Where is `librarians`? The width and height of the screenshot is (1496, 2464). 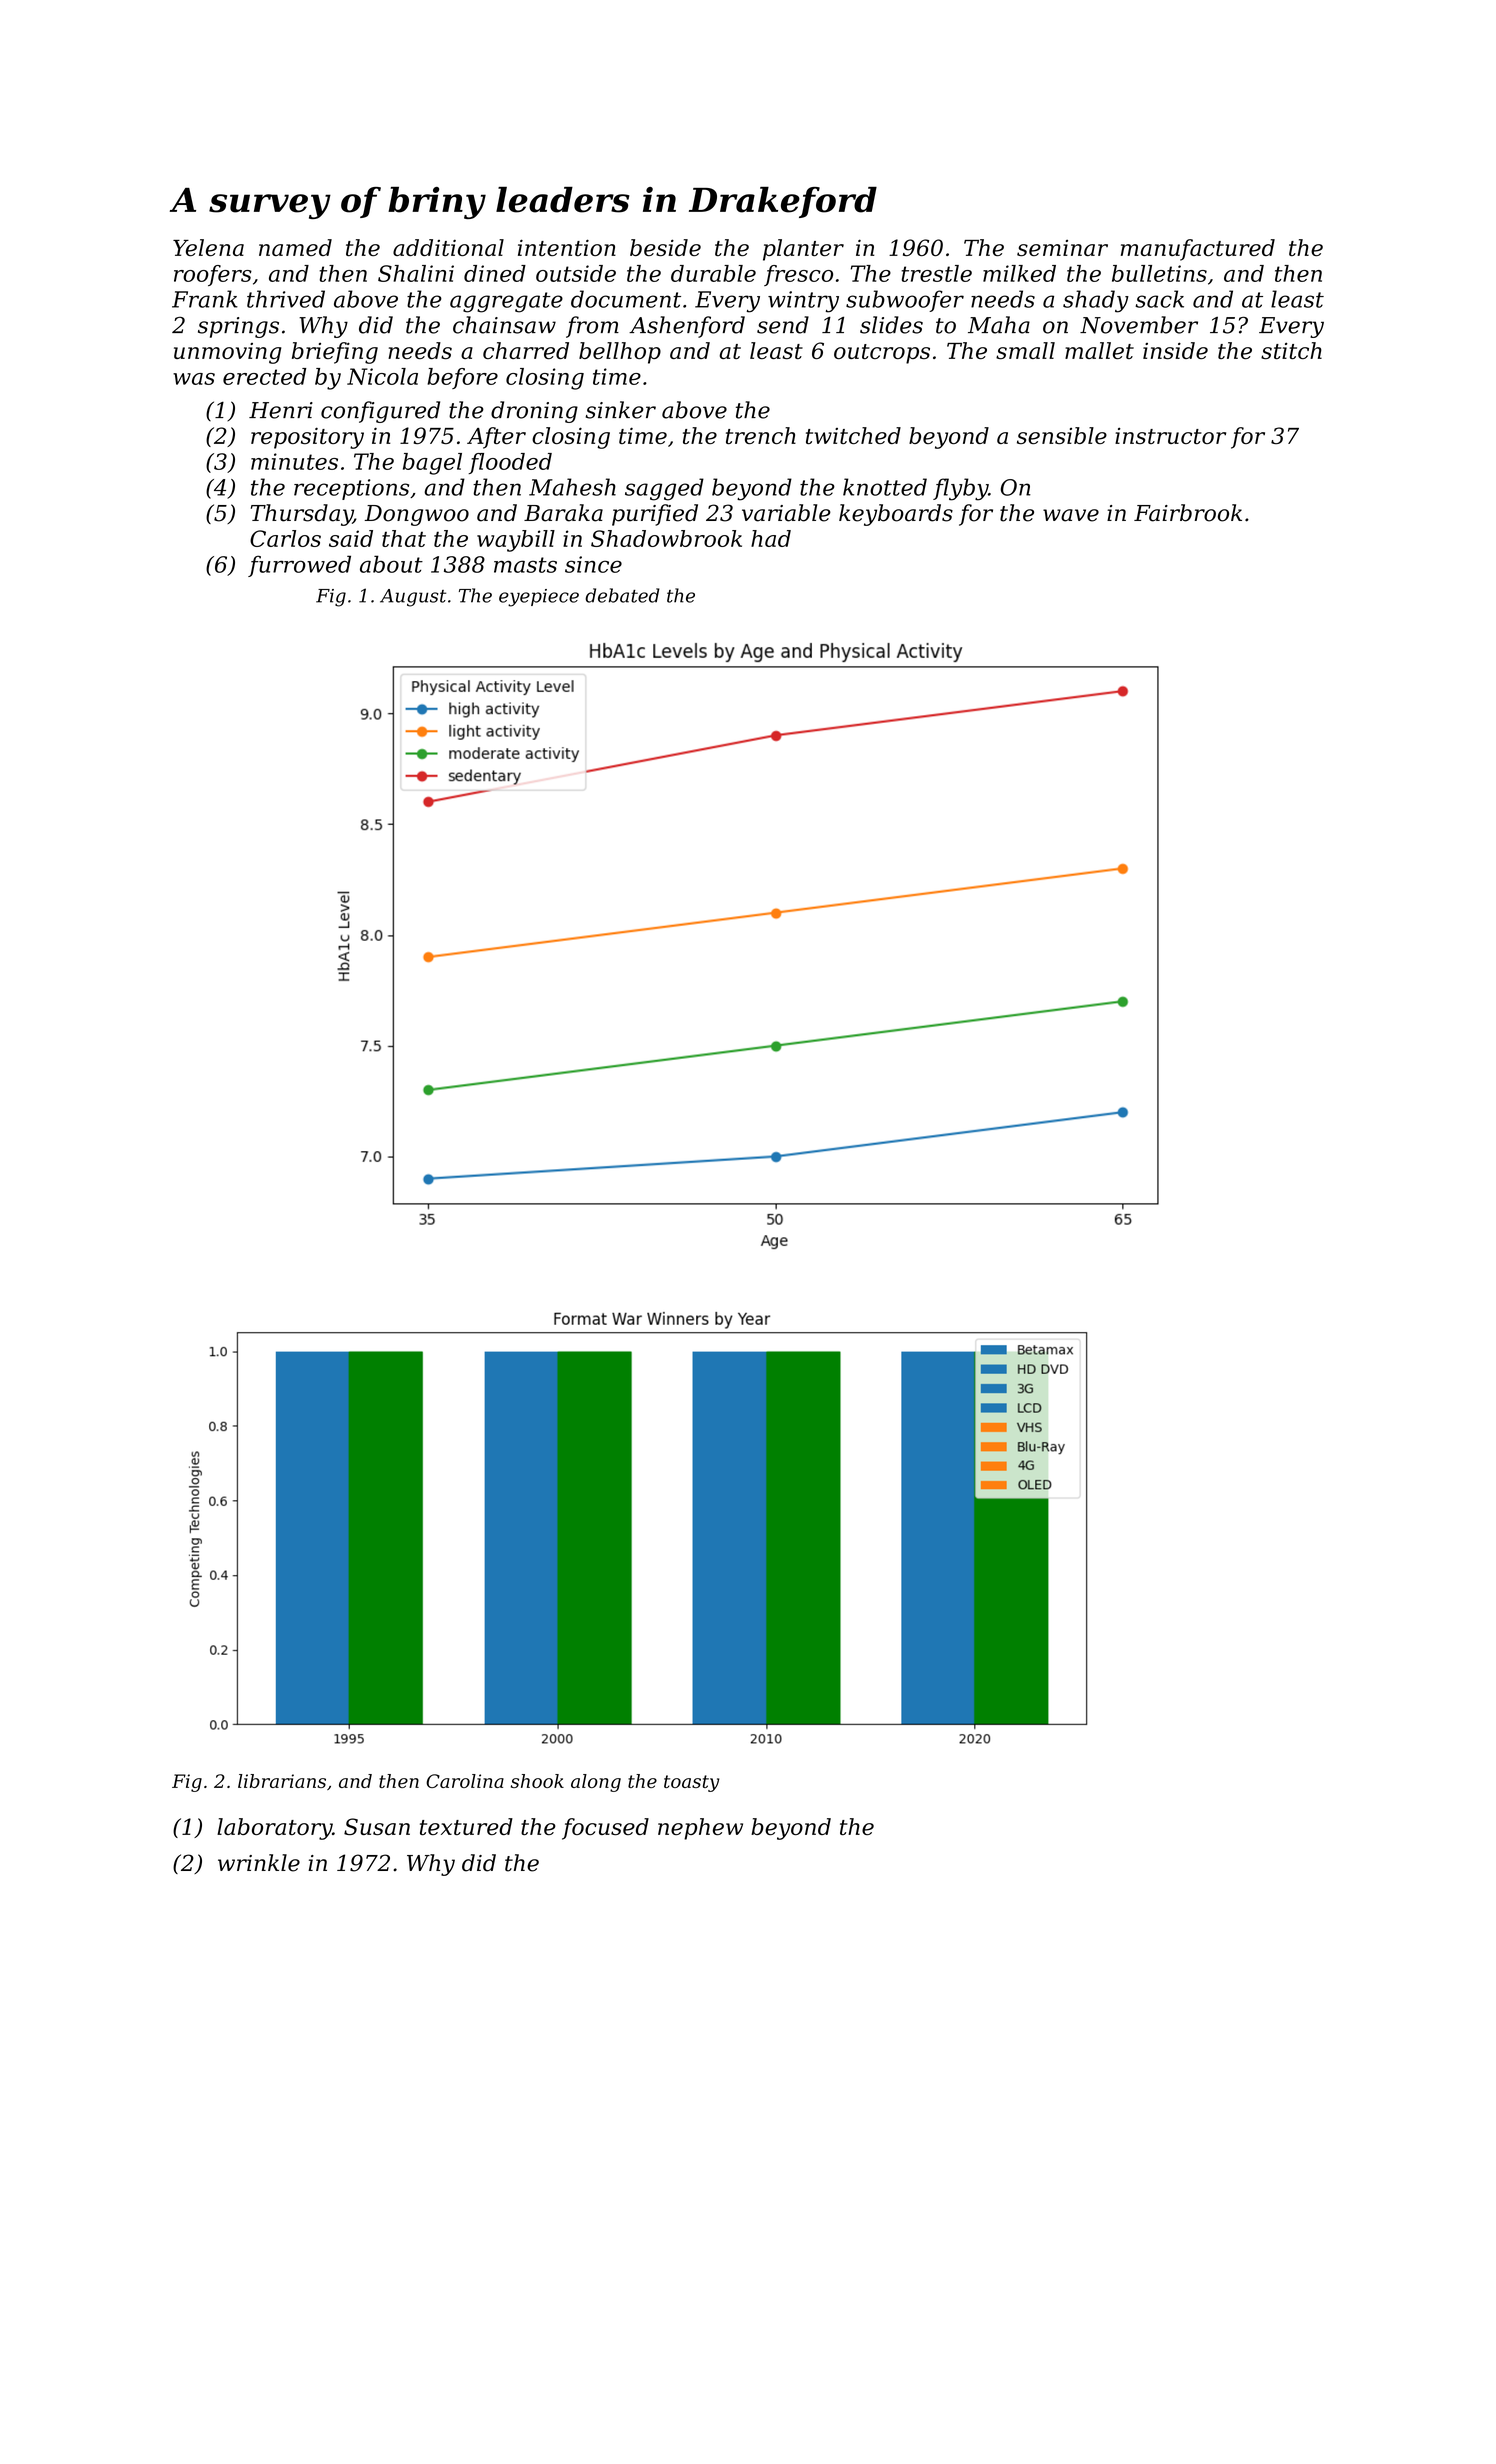
librarians is located at coordinates (282, 1781).
